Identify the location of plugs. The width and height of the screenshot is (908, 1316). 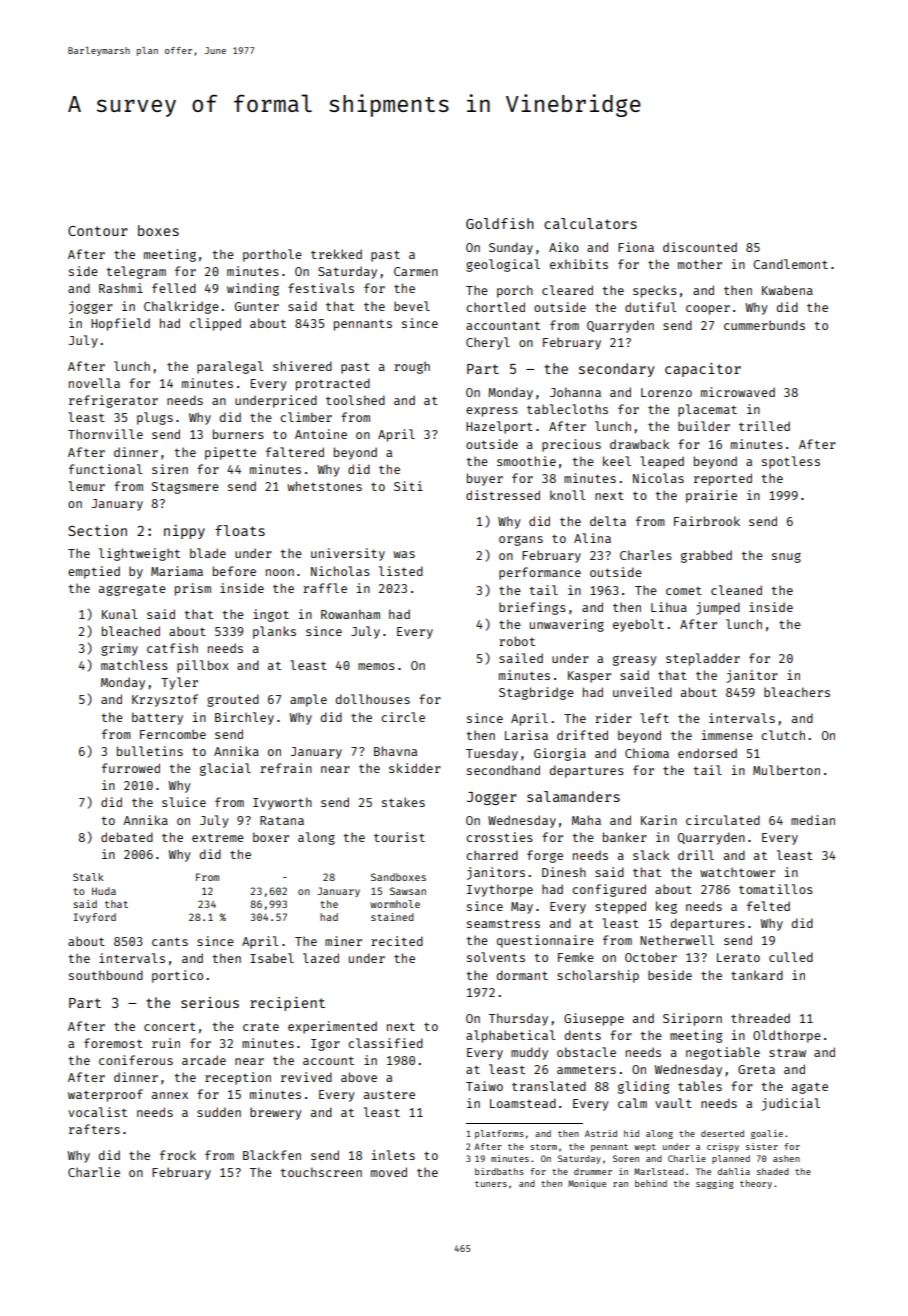
(155, 418).
